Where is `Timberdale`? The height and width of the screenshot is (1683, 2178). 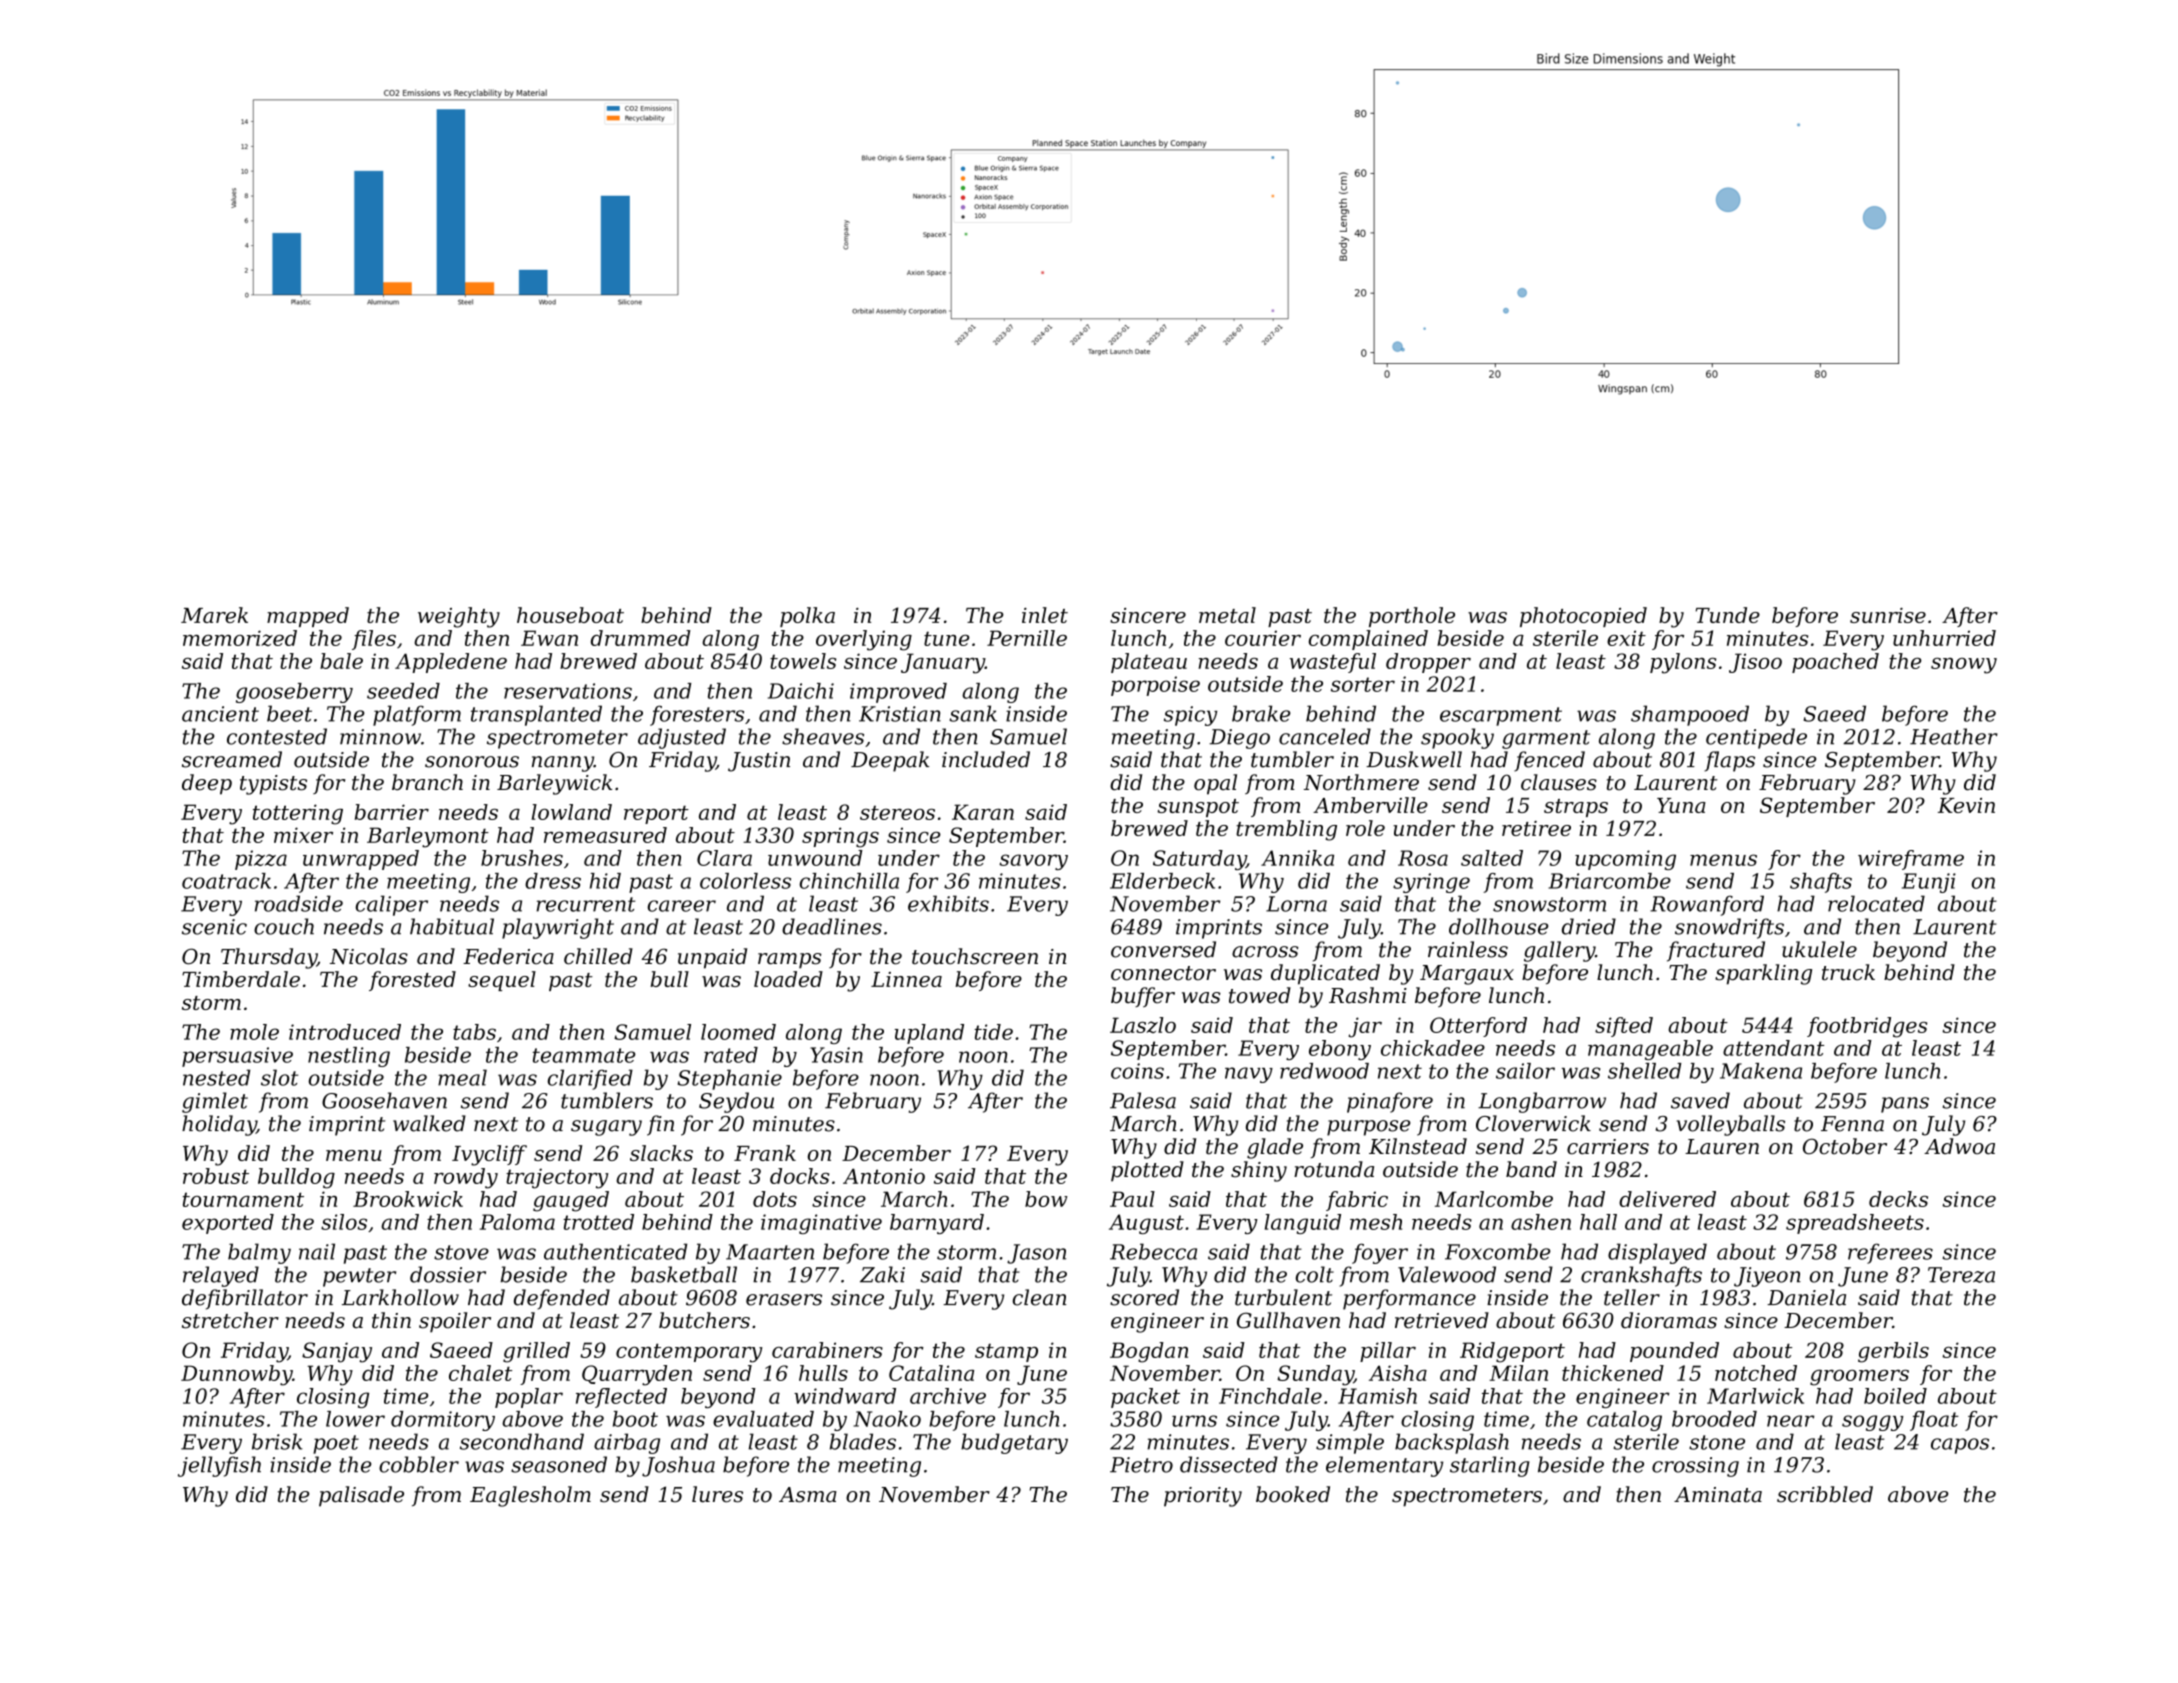
Timberdale is located at coordinates (241, 979).
